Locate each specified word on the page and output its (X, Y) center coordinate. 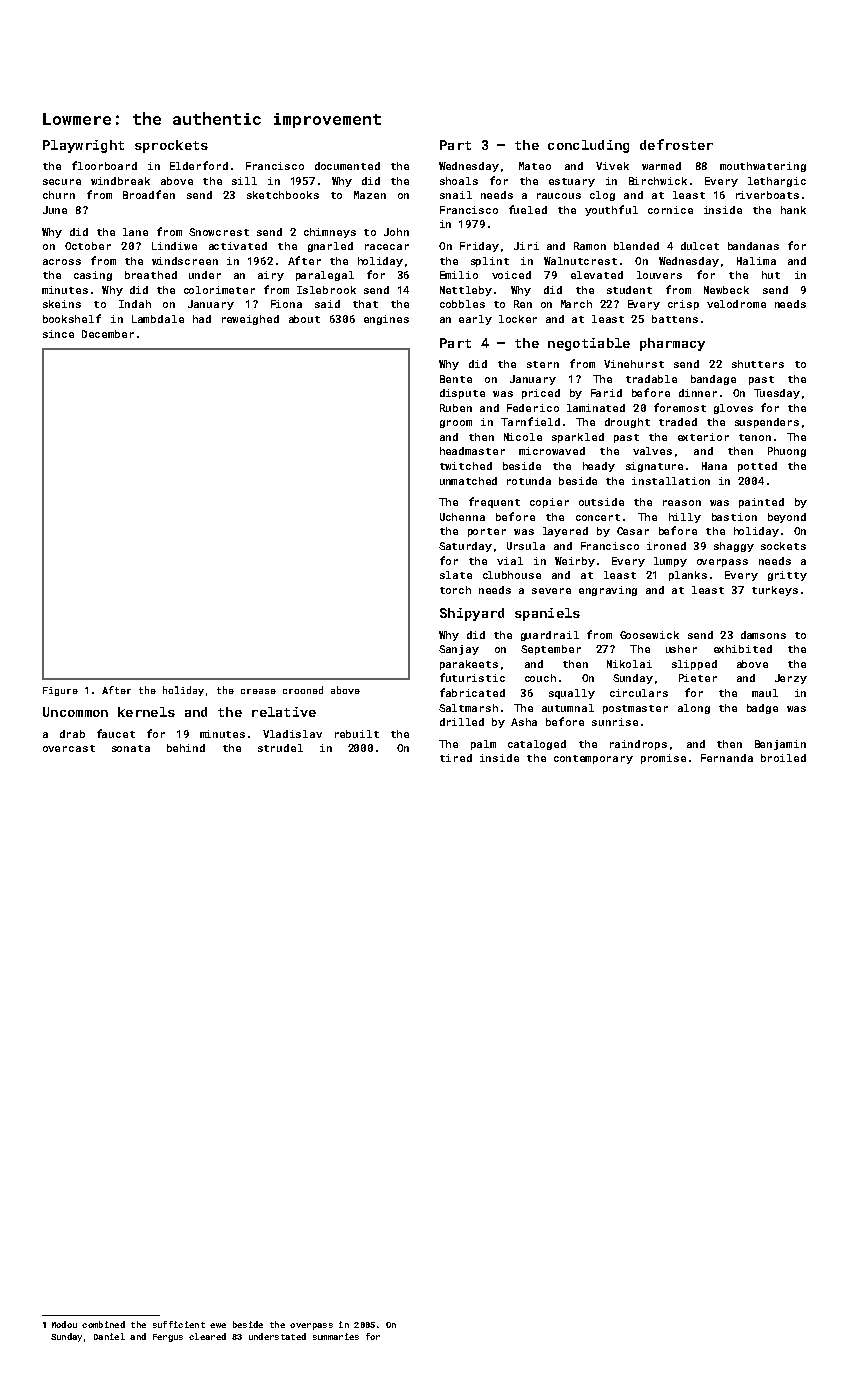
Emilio (459, 275)
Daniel (109, 1336)
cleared (207, 1336)
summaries (336, 1336)
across (62, 262)
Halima (756, 261)
